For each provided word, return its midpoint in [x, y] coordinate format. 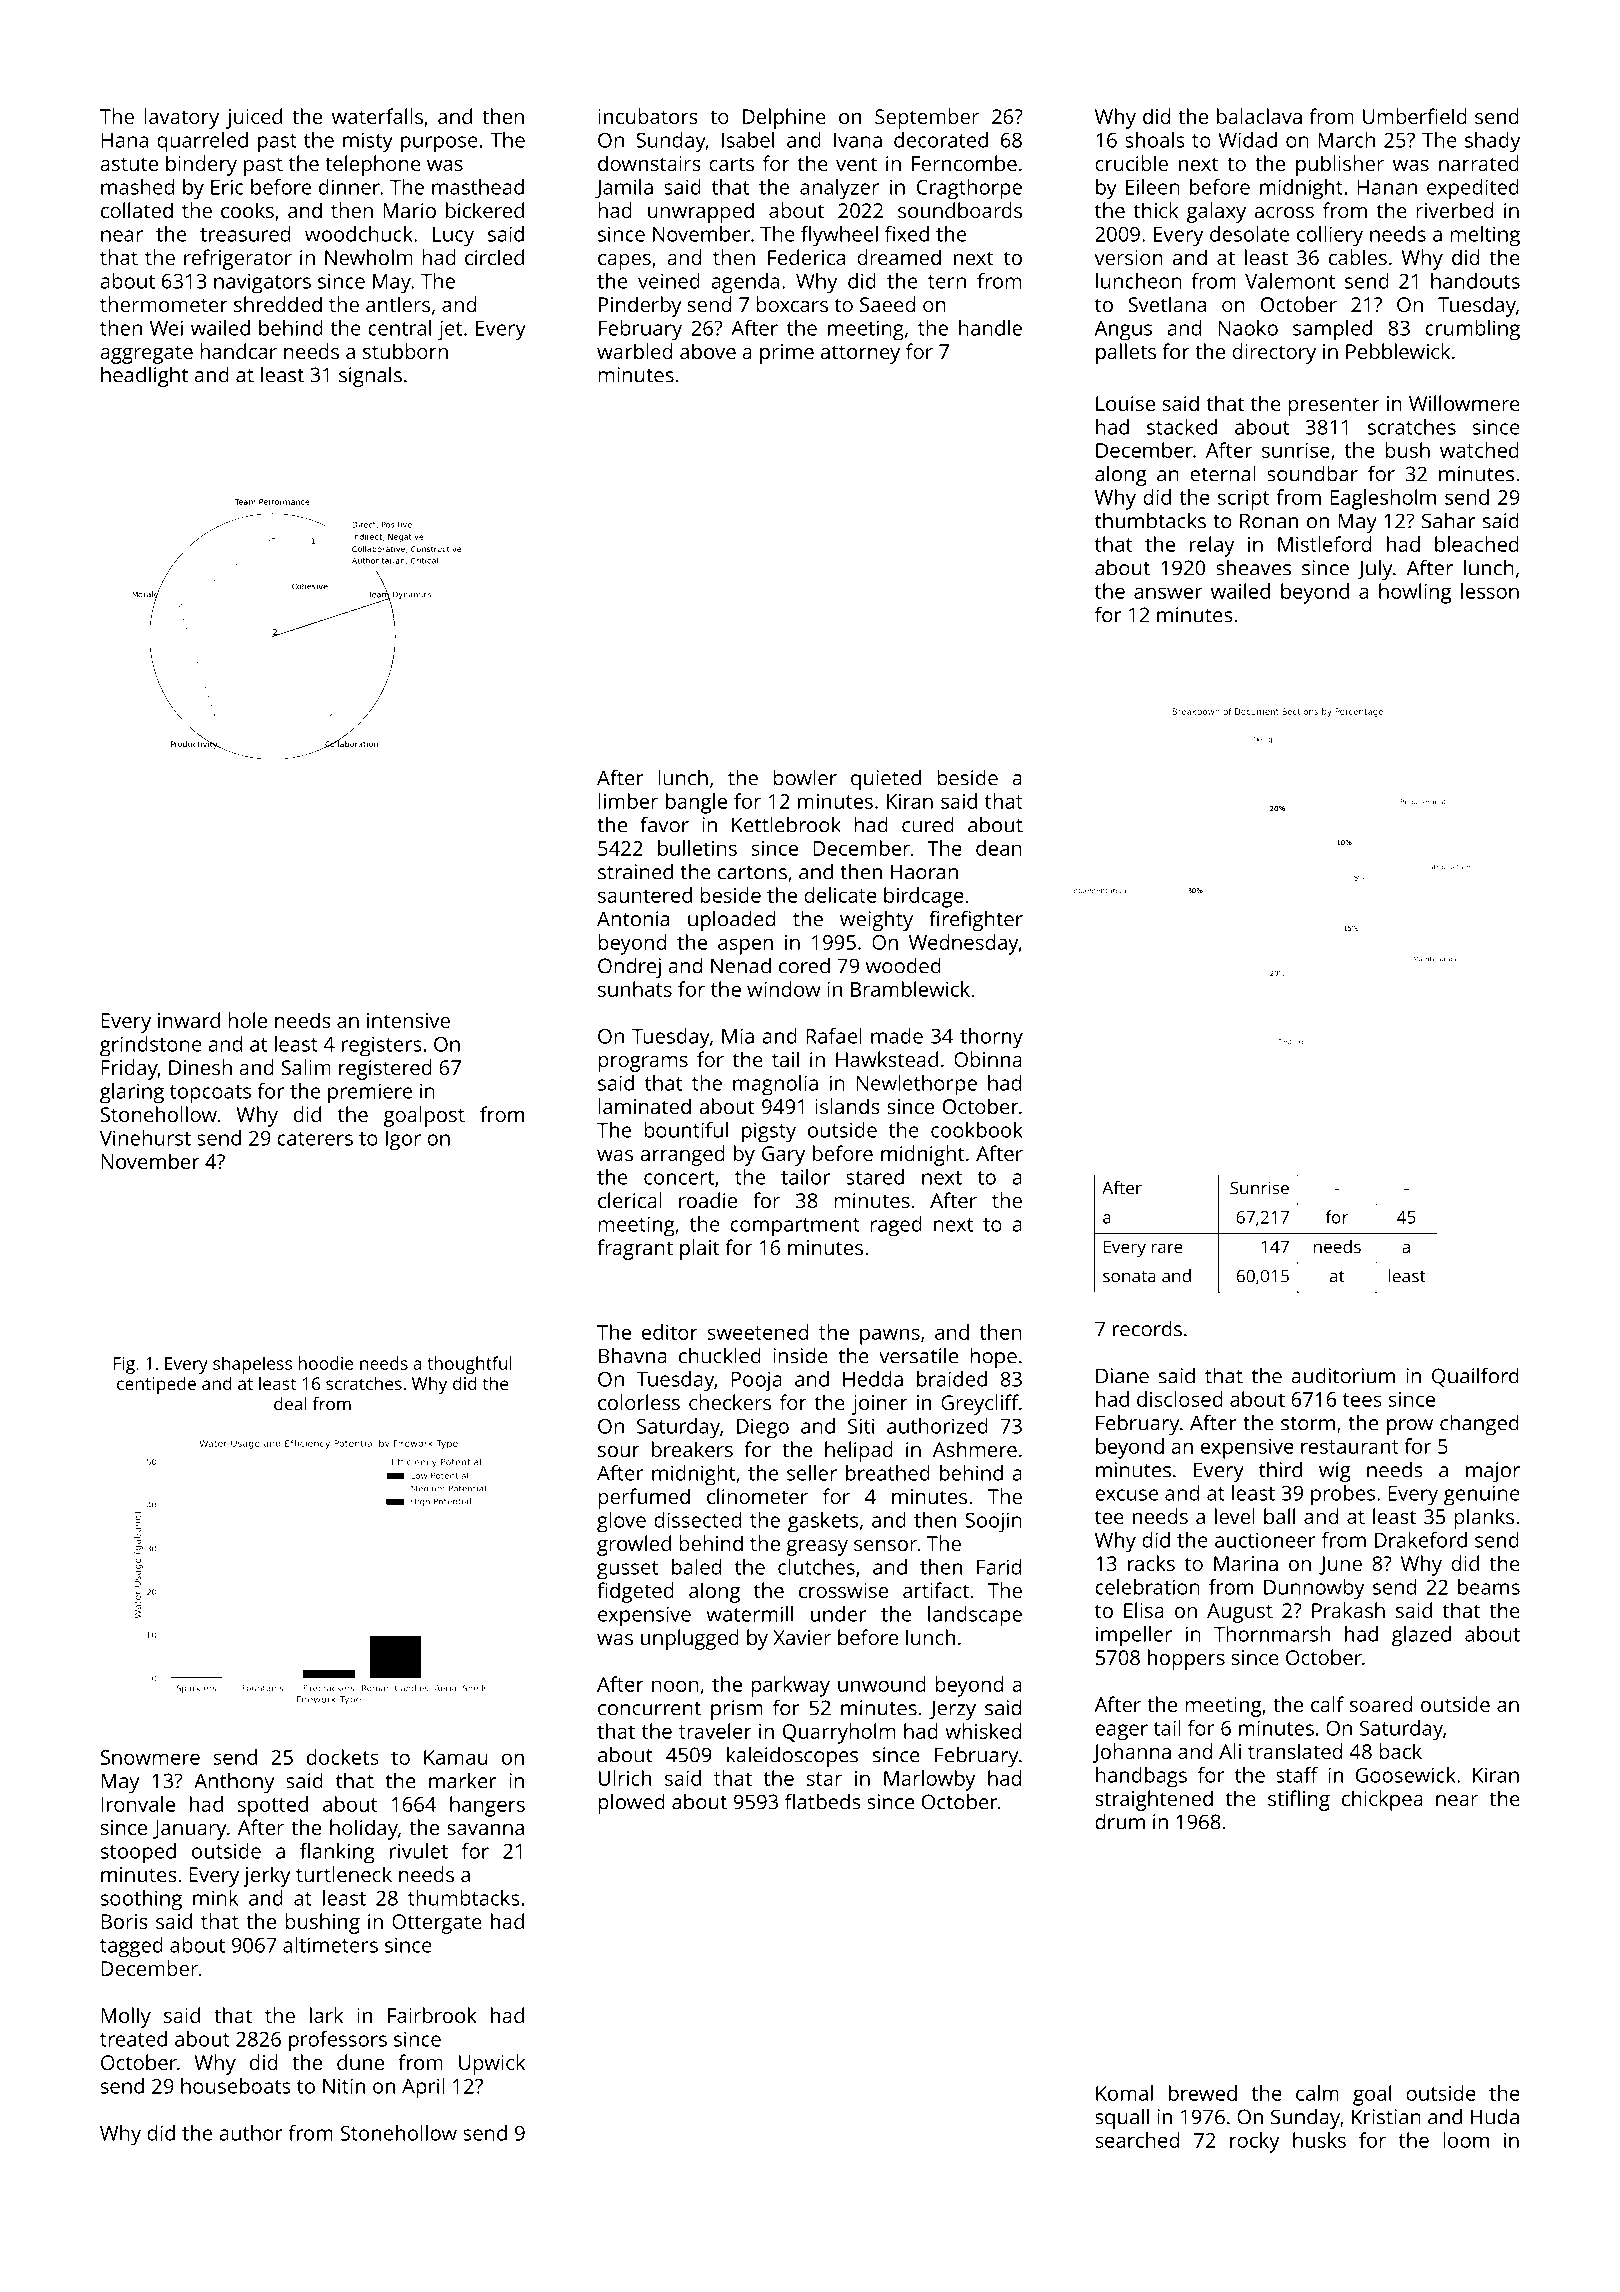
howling [1415, 593]
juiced [254, 118]
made [897, 1036]
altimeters [330, 1945]
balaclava [1259, 116]
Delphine [784, 118]
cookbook [977, 1130]
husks [1319, 2140]
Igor [403, 1141]
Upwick [492, 2064]
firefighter [976, 920]
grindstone [151, 1046]
